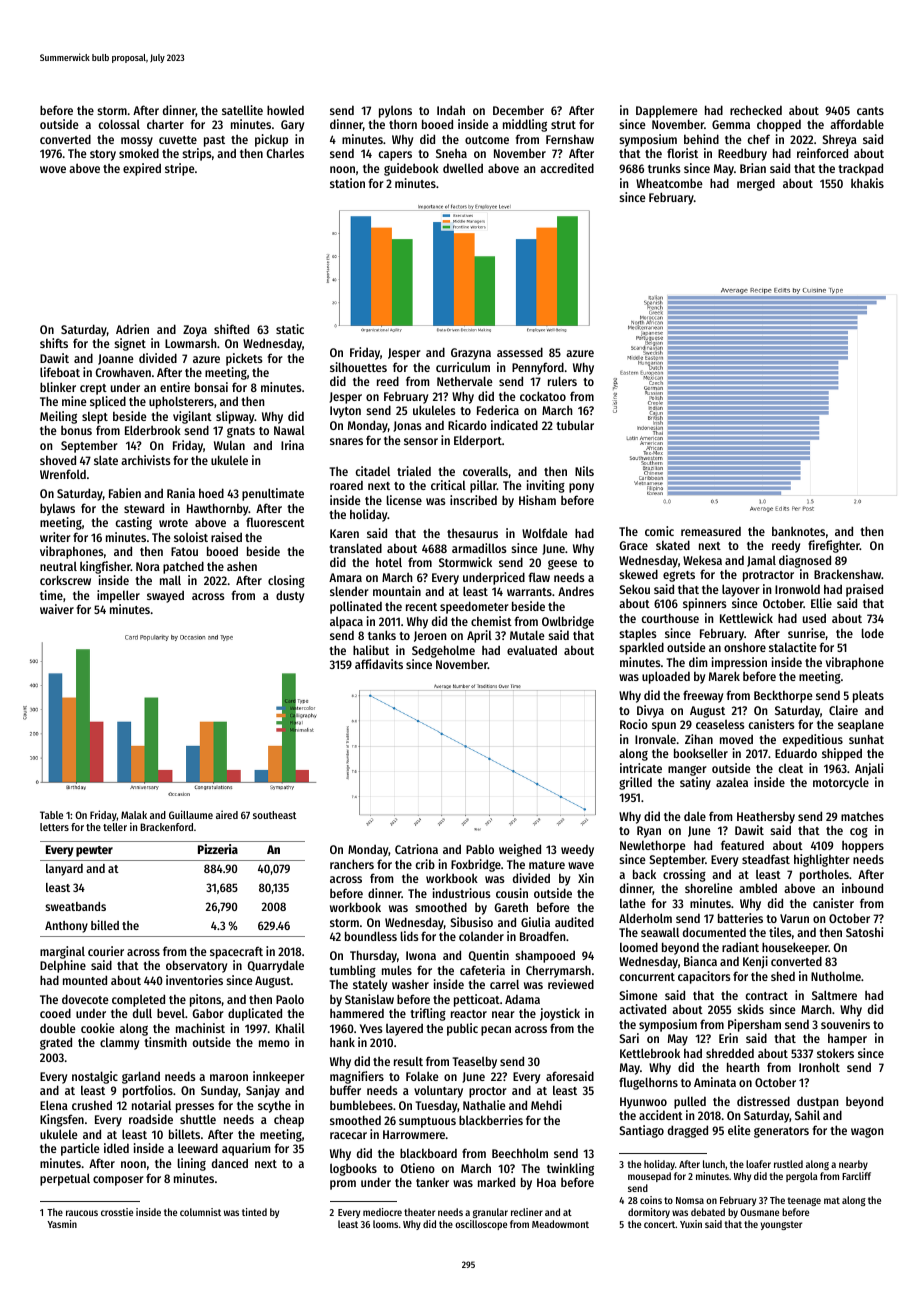  What do you see at coordinates (345, 577) in the screenshot?
I see `Amara` at bounding box center [345, 577].
